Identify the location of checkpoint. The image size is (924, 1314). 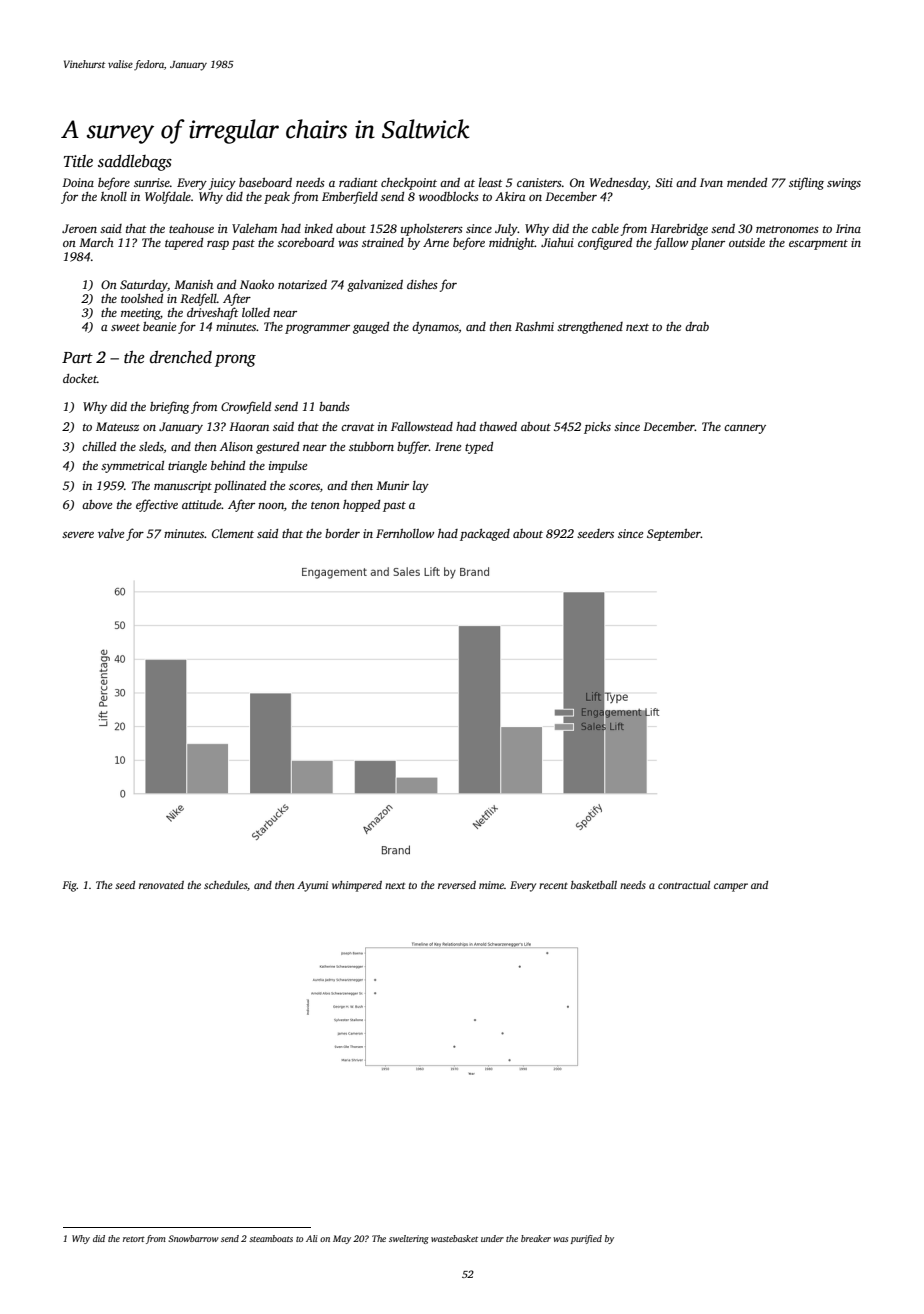
(409, 184).
